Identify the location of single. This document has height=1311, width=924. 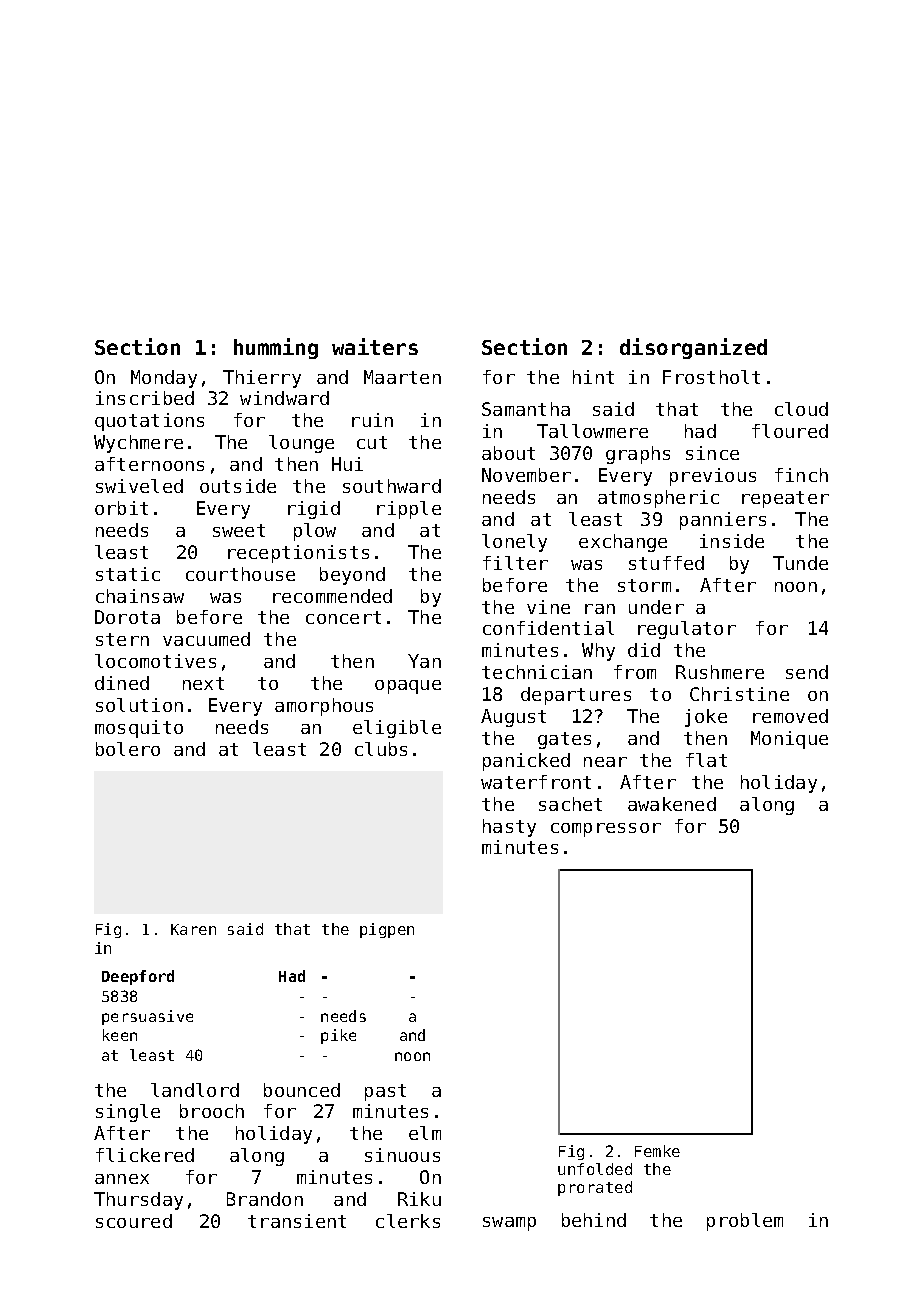
(128, 1113).
